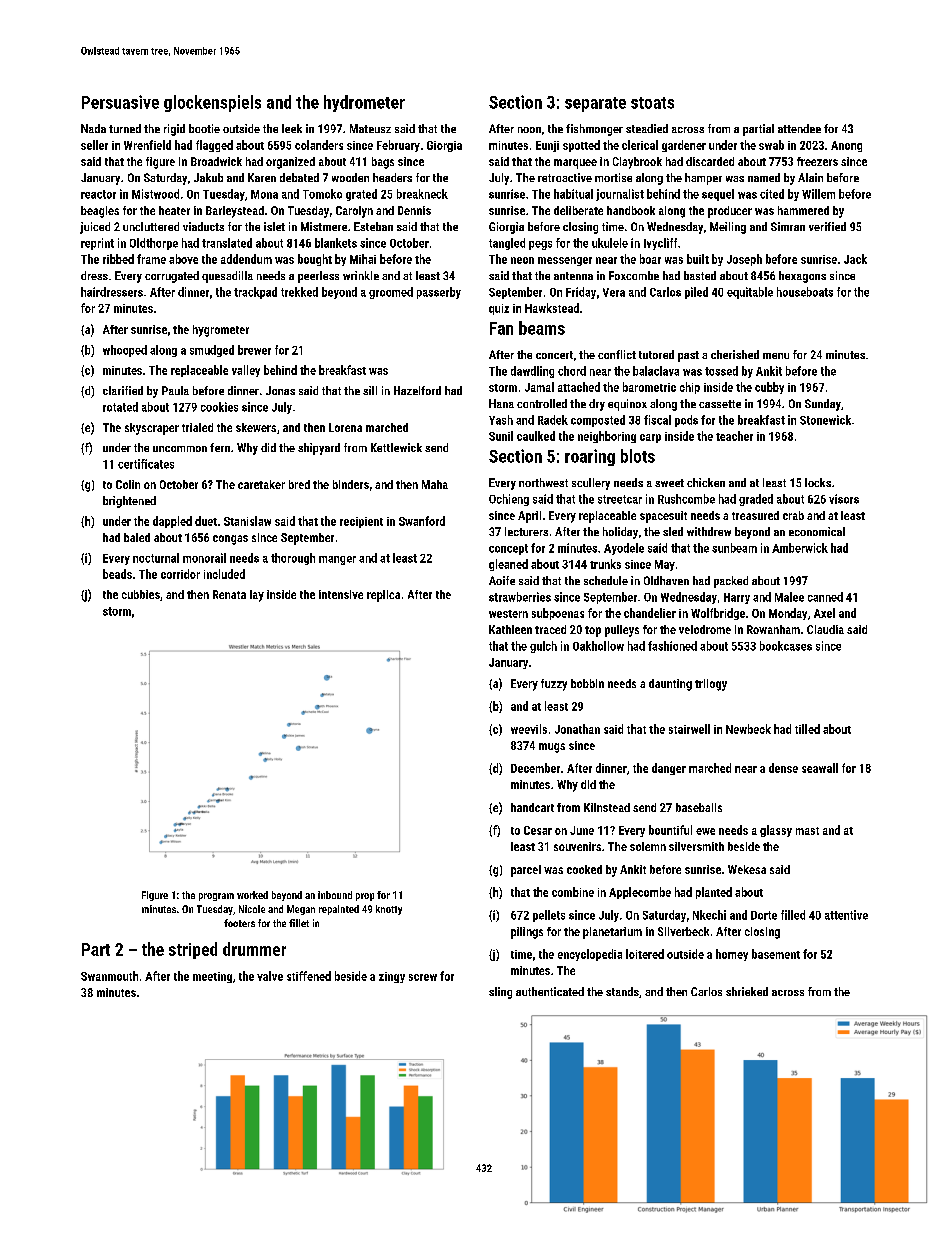  Describe the element at coordinates (212, 103) in the page. I see `glockenspiels` at that location.
